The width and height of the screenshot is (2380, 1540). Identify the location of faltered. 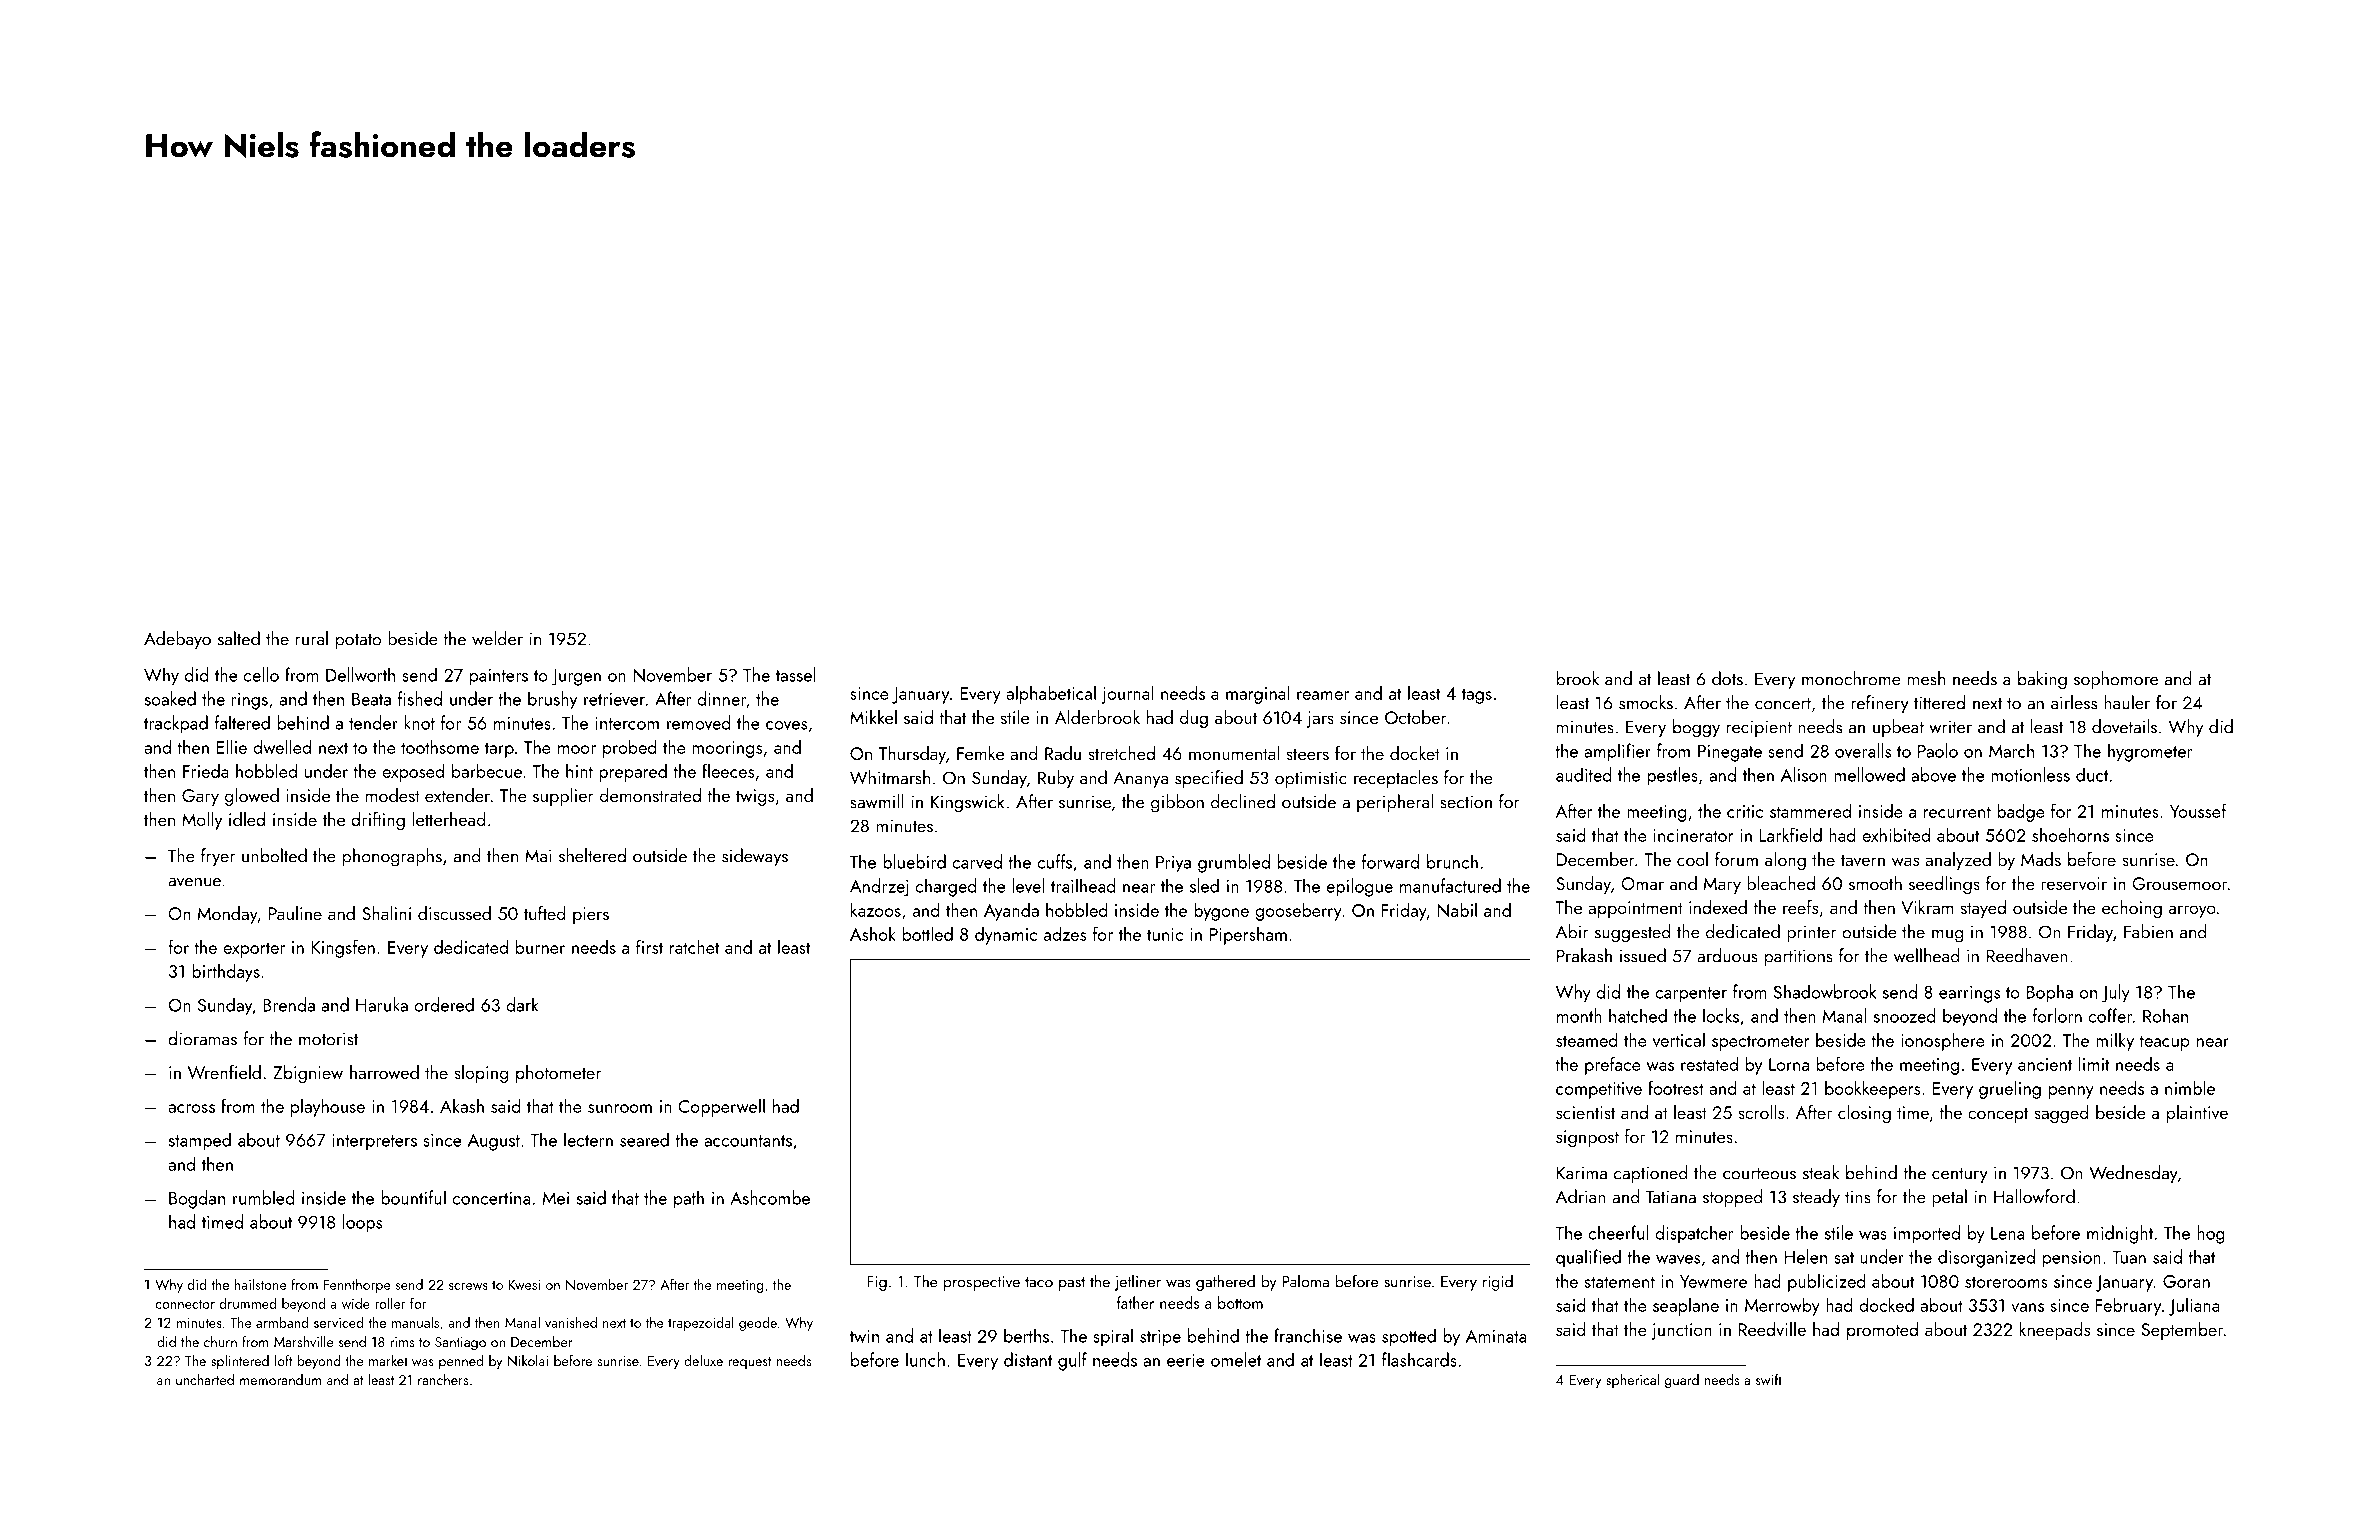
(242, 722).
